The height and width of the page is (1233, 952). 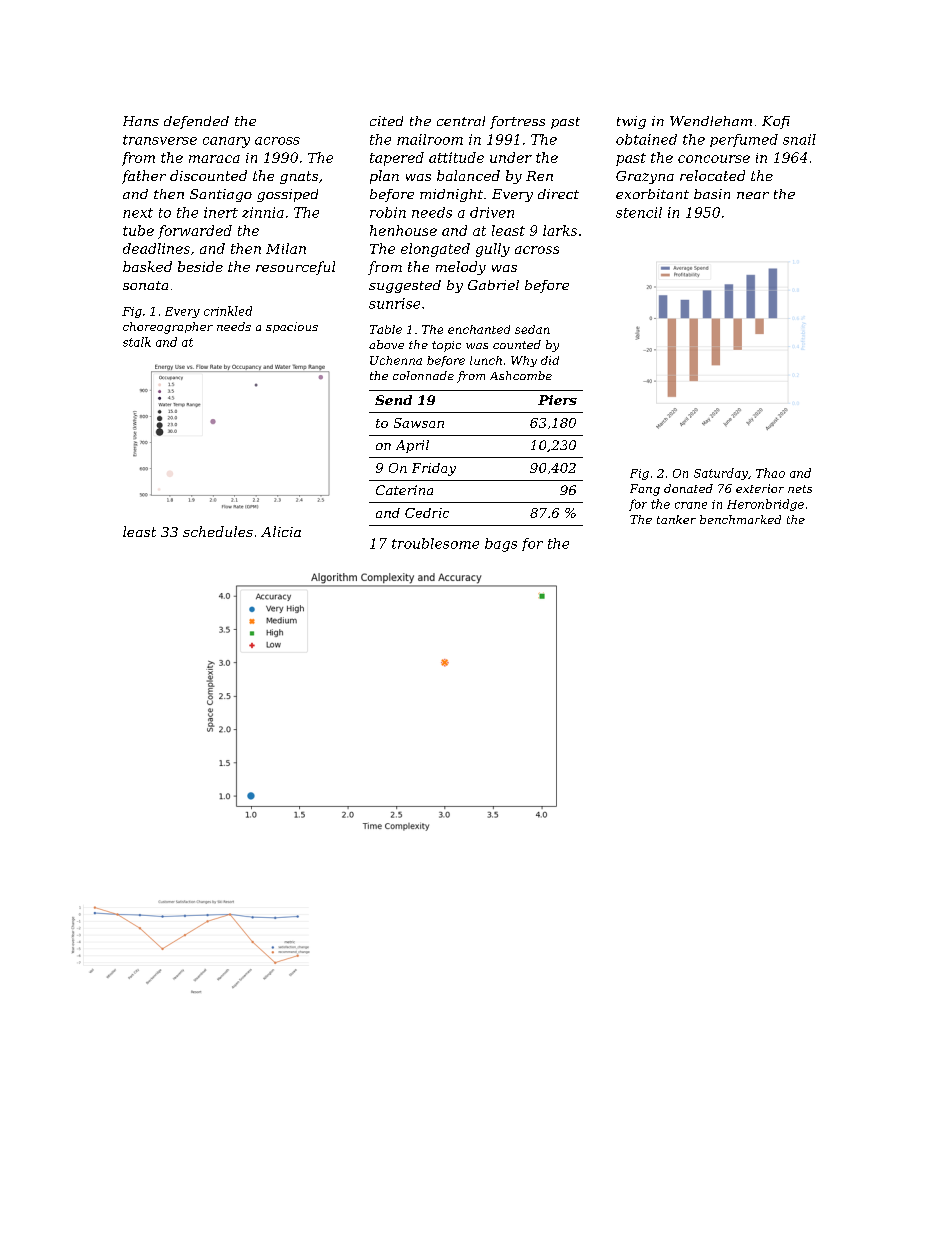 I want to click on did, so click(x=550, y=360).
